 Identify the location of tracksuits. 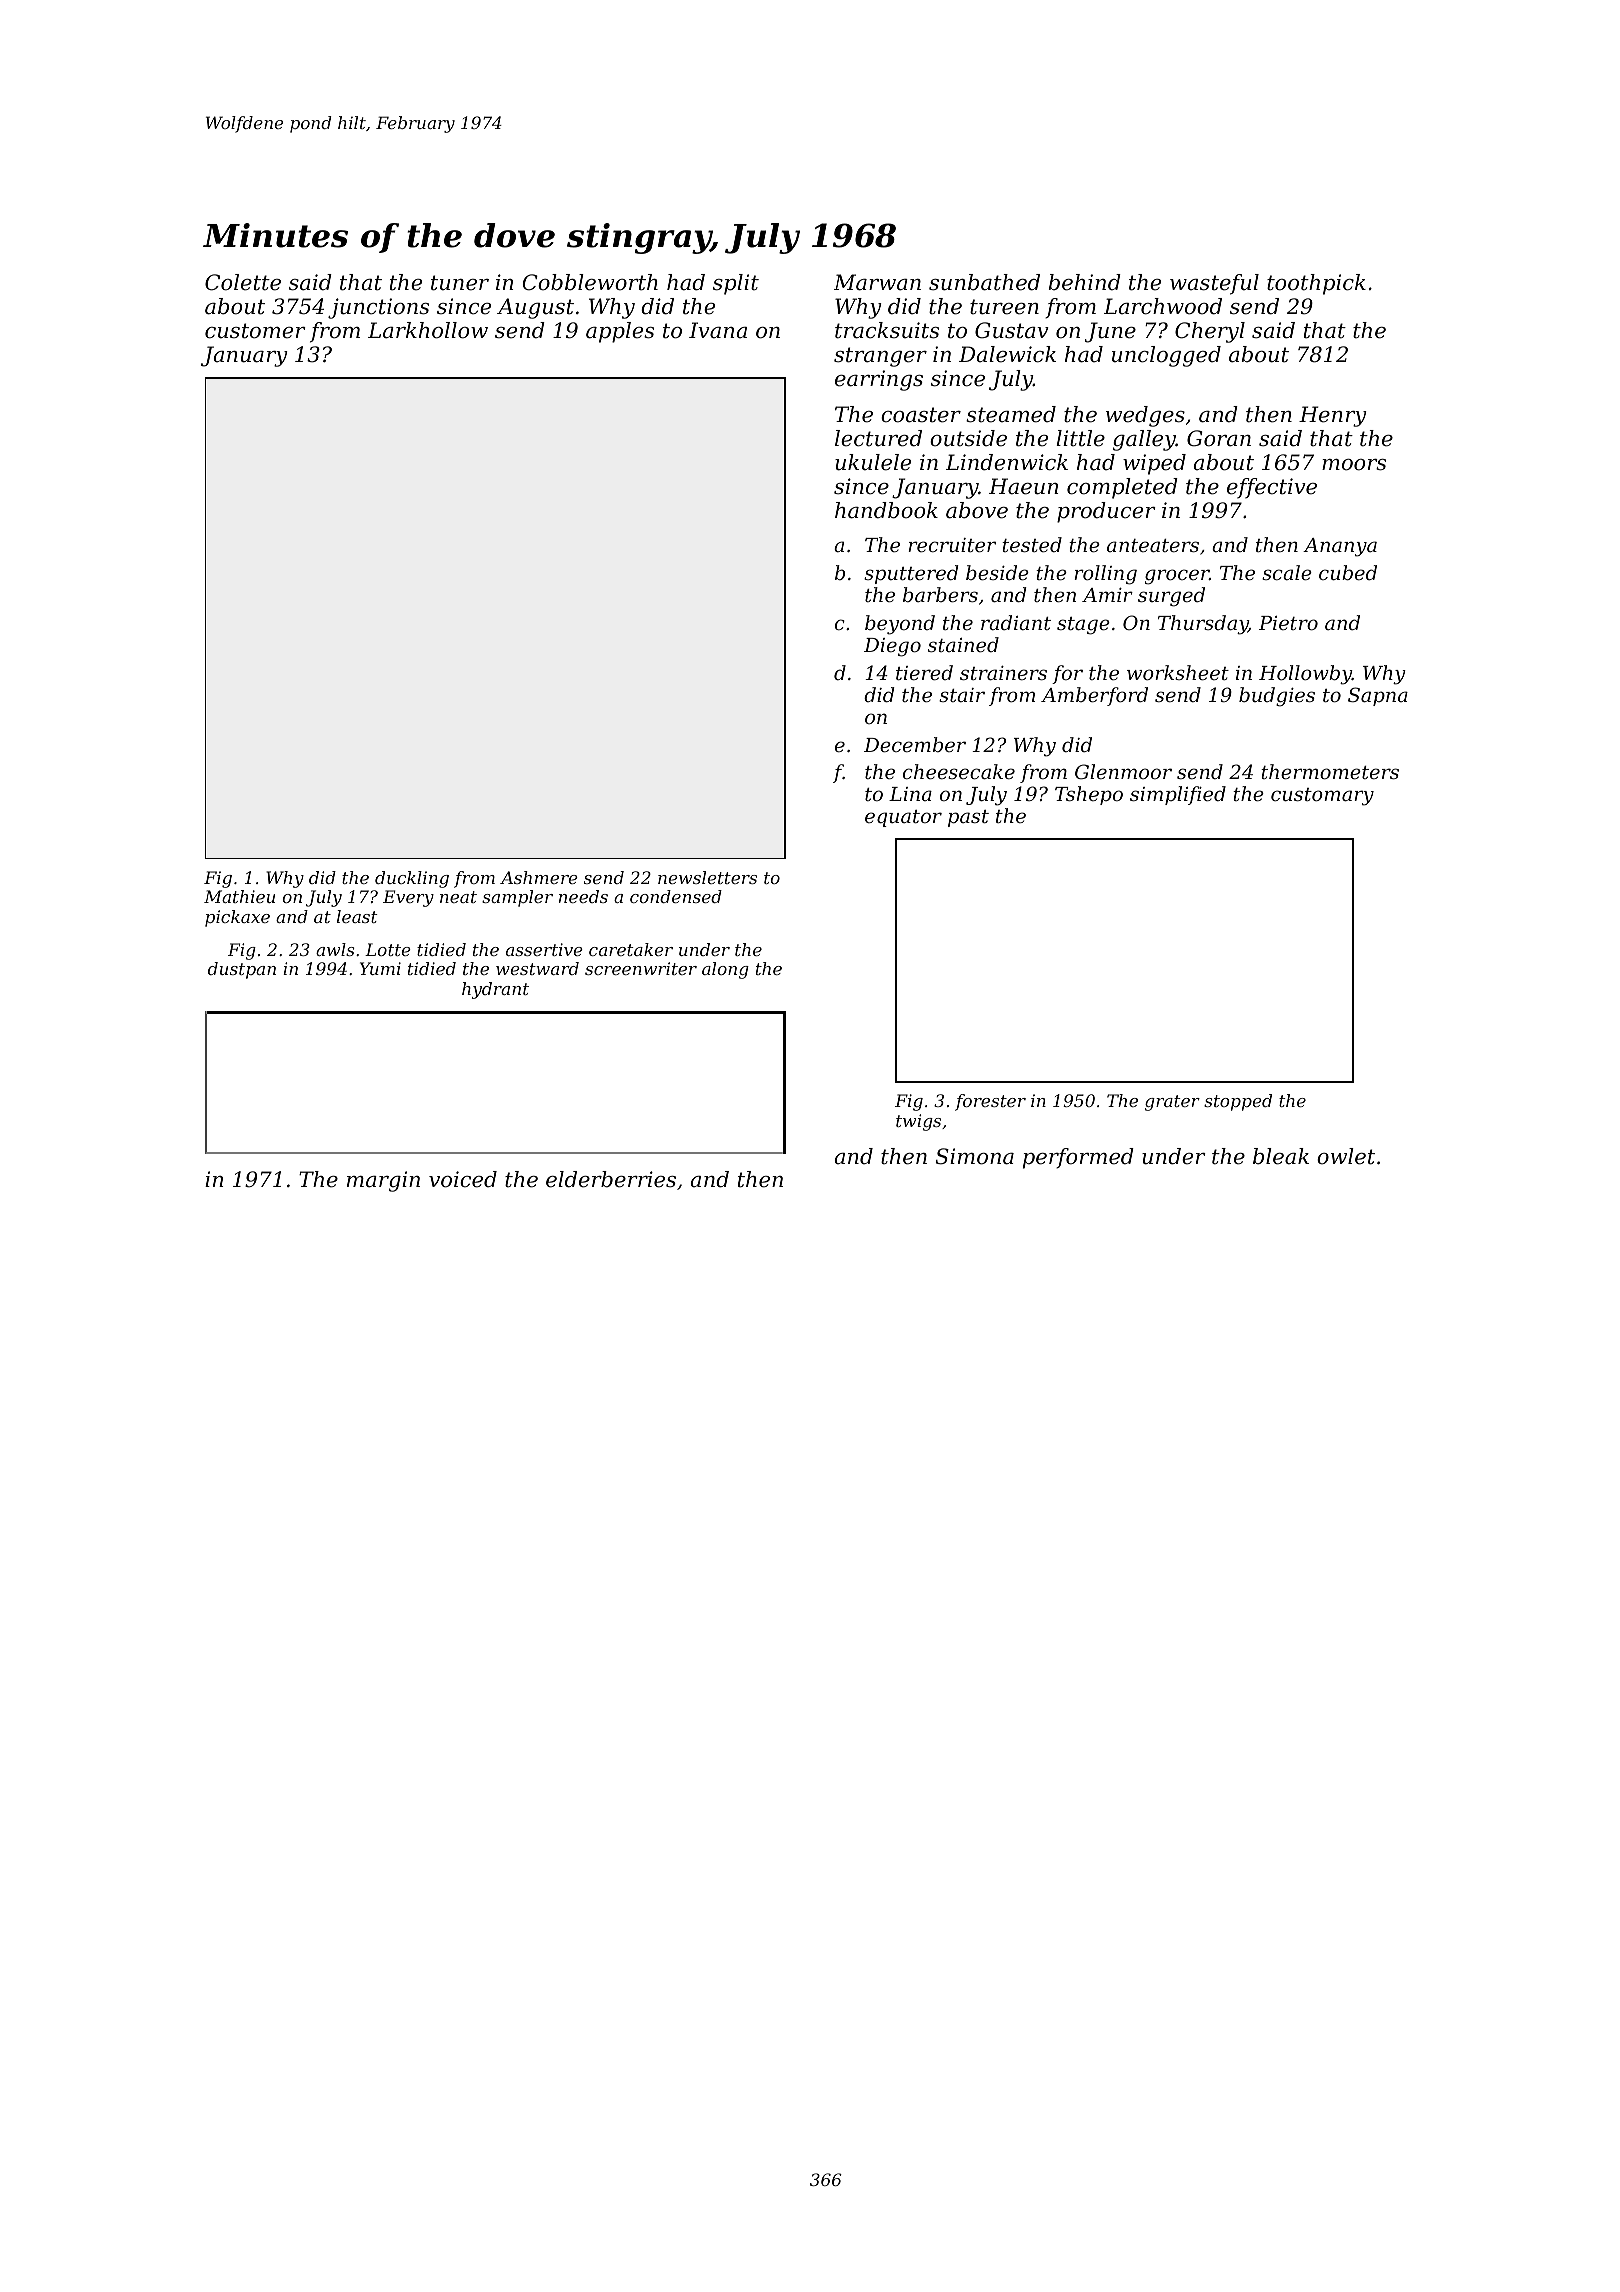
(887, 330).
